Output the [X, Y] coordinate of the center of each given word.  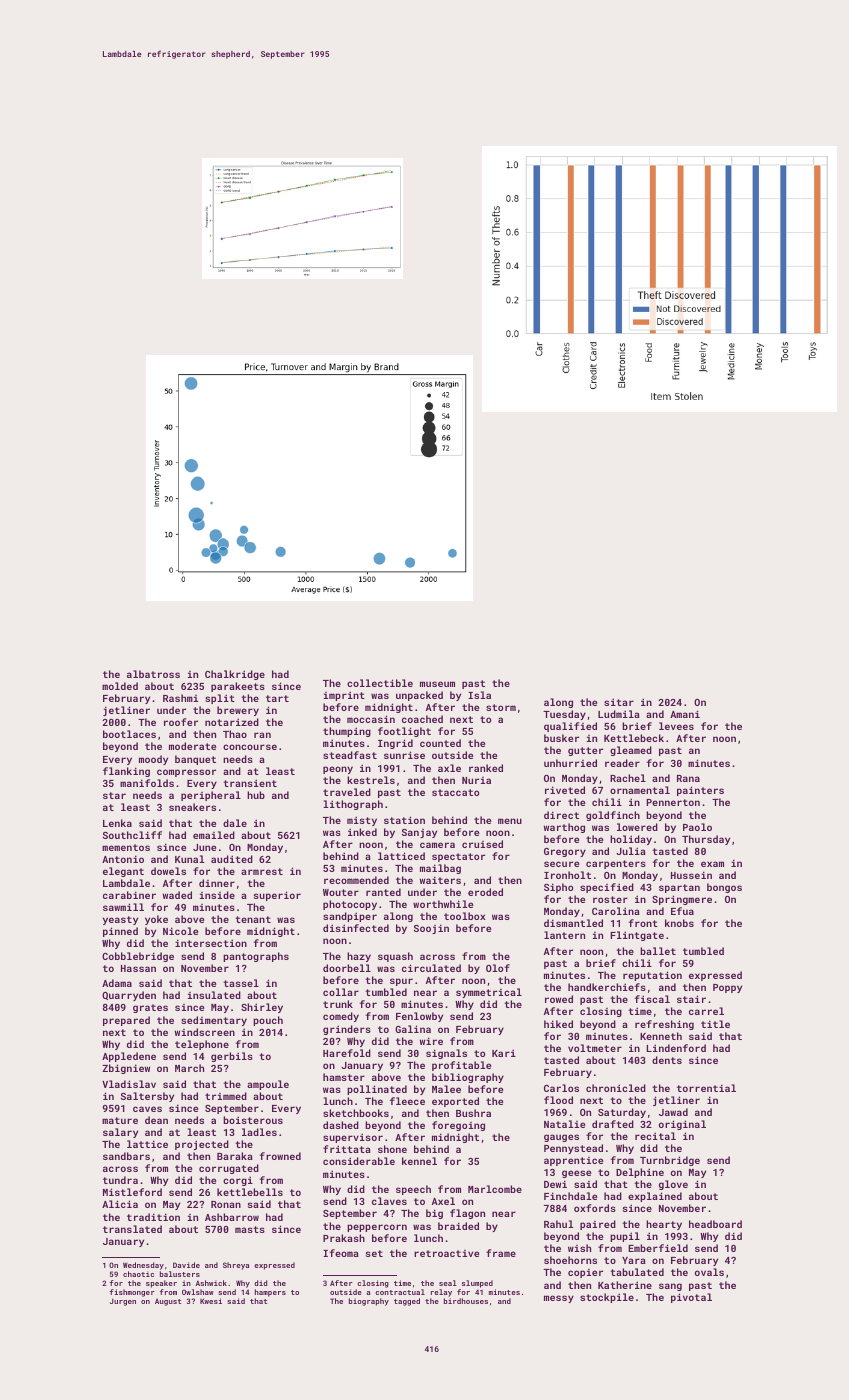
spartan [679, 888]
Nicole [180, 931]
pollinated [377, 1090]
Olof [498, 968]
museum [437, 684]
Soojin [431, 929]
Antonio [123, 859]
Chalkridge [235, 675]
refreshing [664, 1025]
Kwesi [211, 1301]
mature [120, 1120]
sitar [619, 702]
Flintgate [637, 936]
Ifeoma [341, 1253]
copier [585, 1273]
